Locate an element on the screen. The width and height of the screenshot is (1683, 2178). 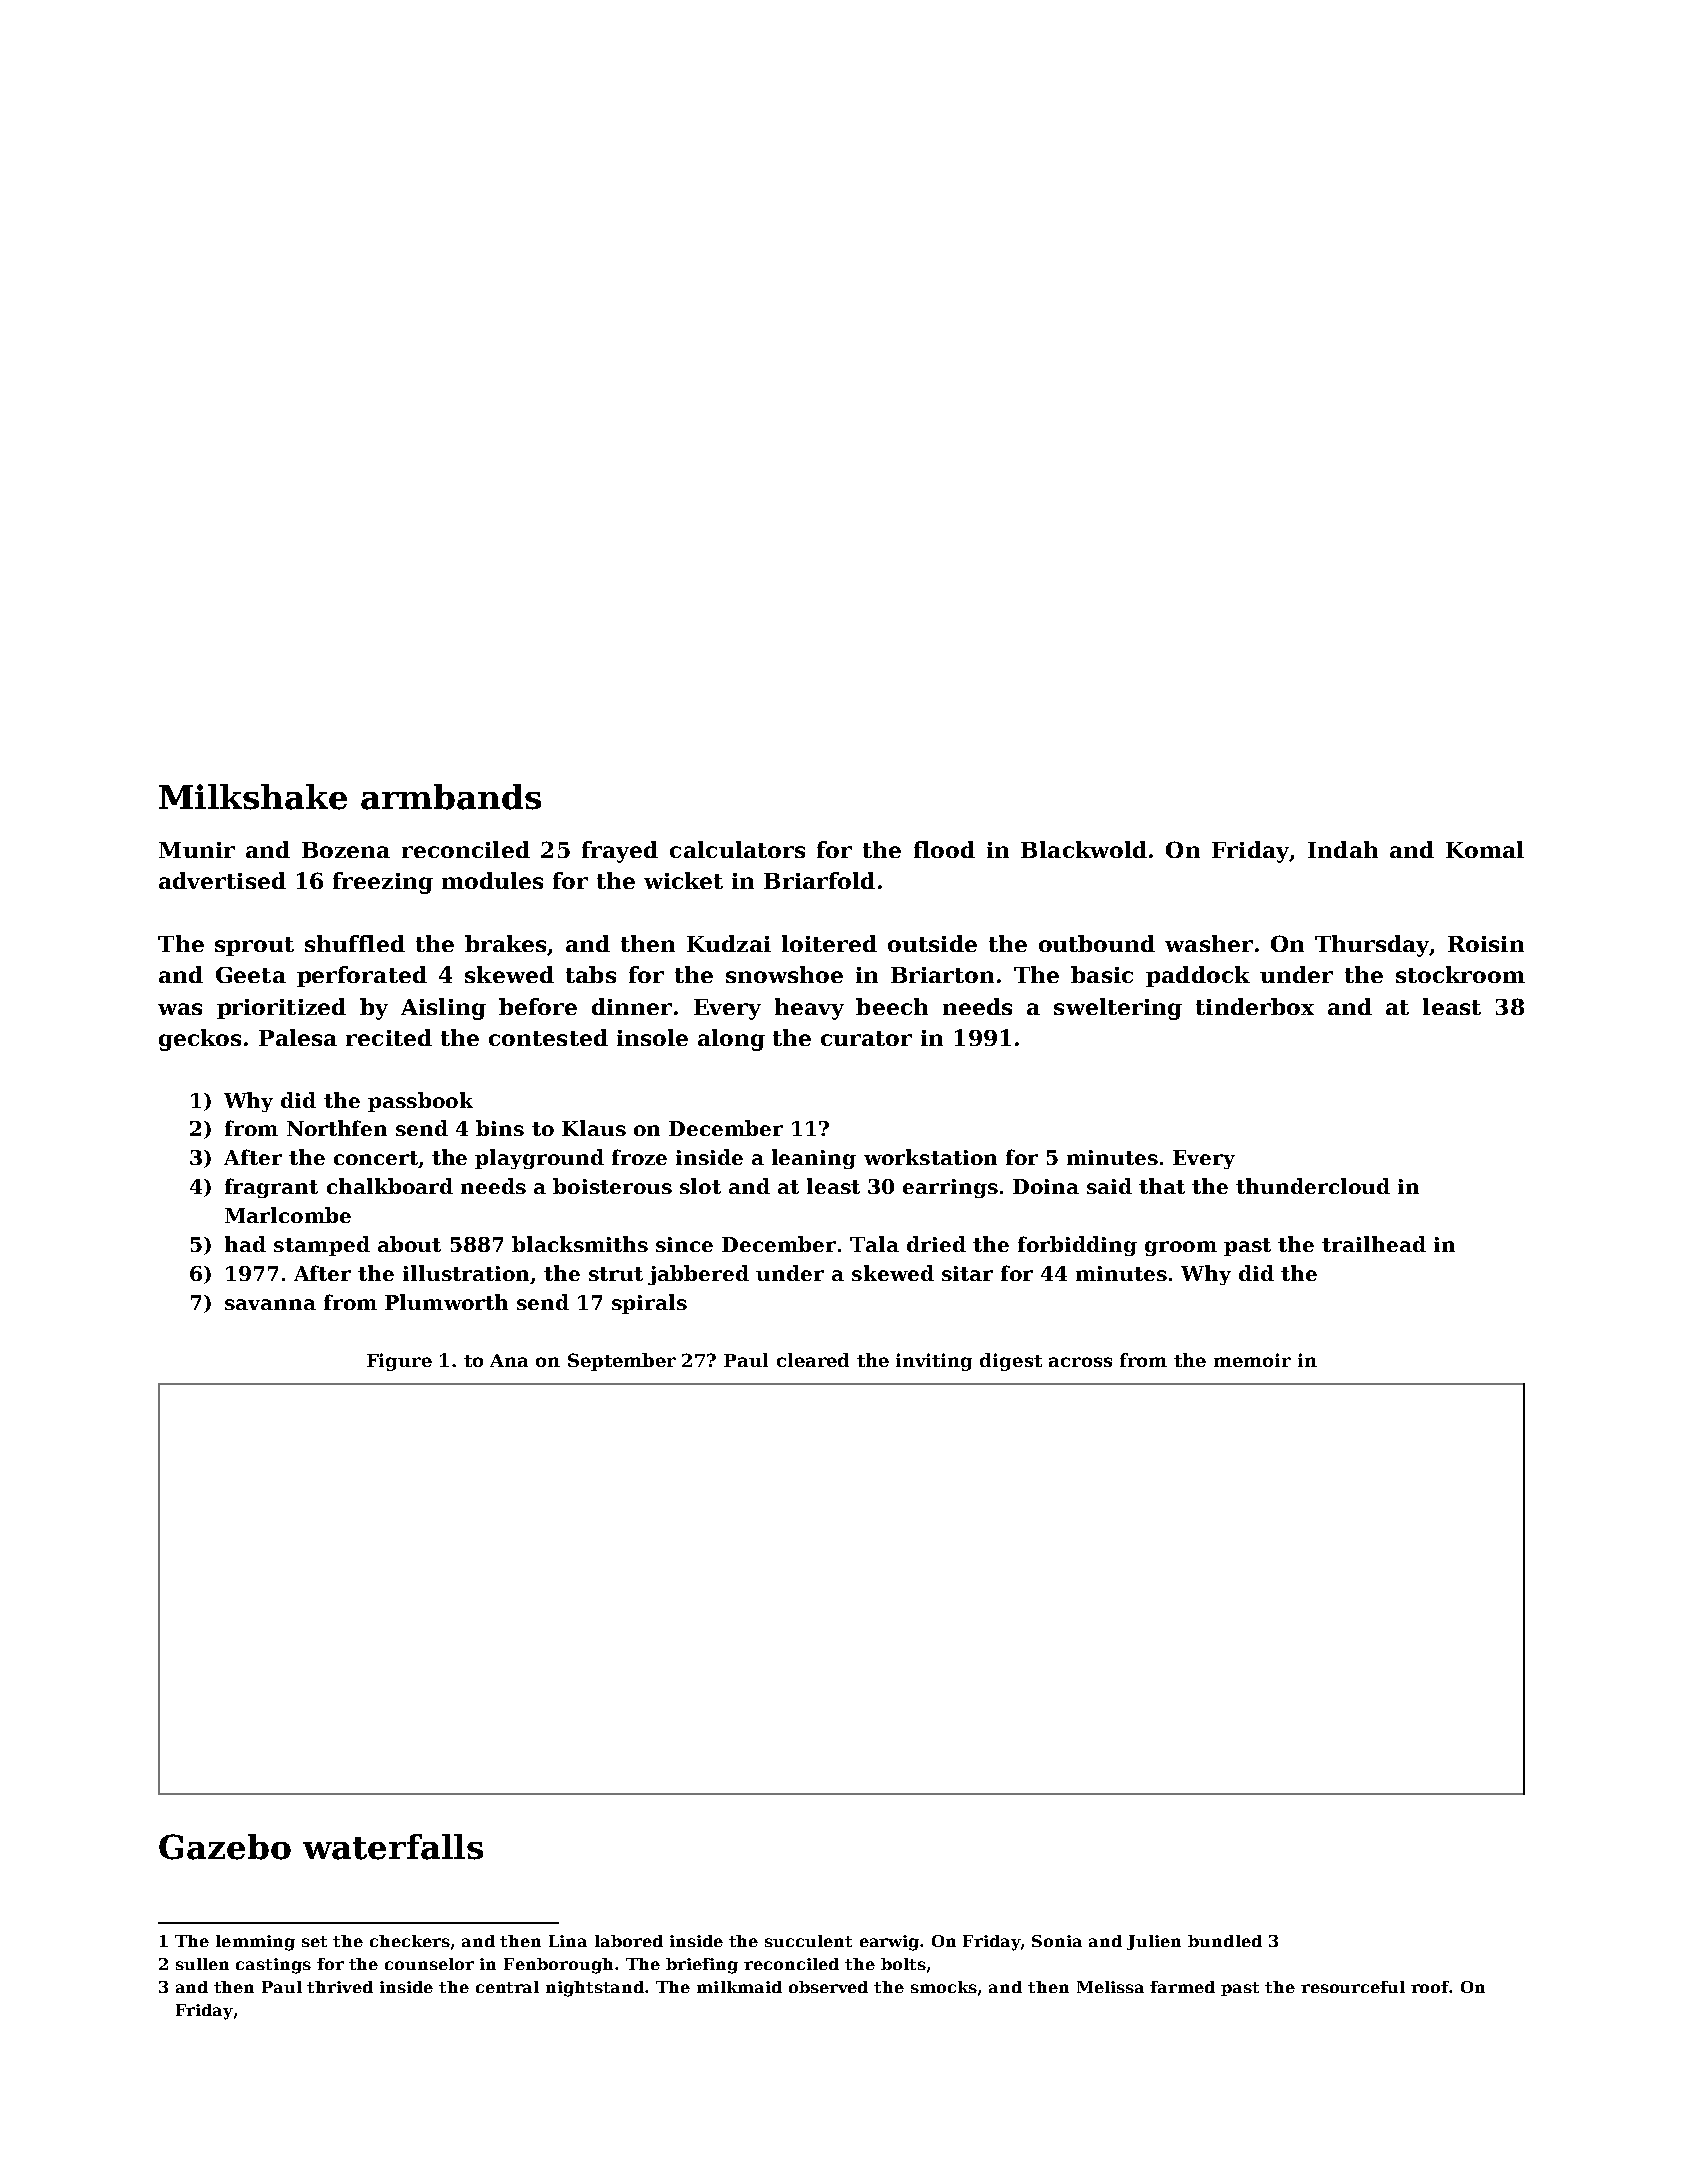
memoir is located at coordinates (1252, 1360).
